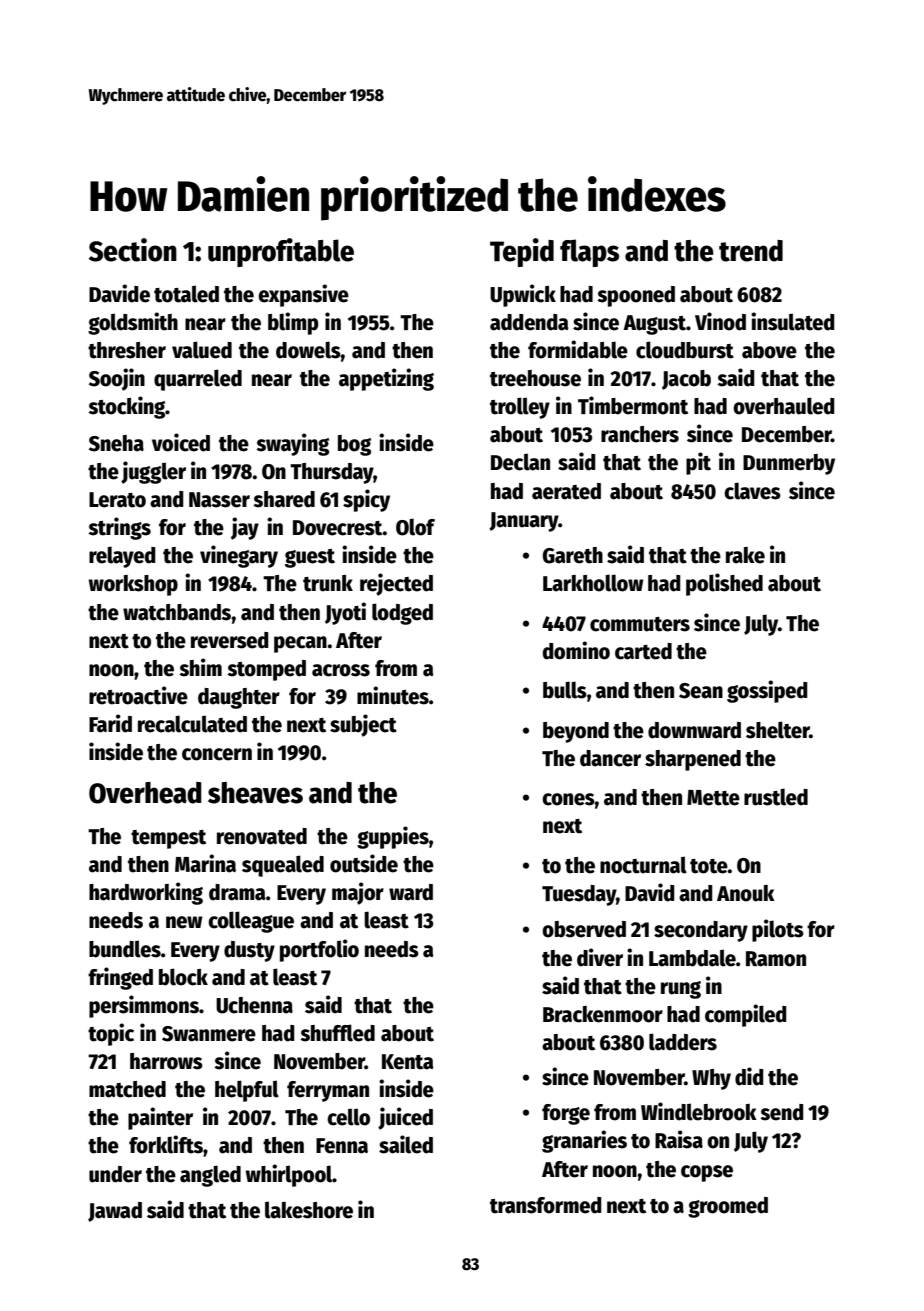 The image size is (924, 1311). Describe the element at coordinates (523, 522) in the page. I see `January` at that location.
